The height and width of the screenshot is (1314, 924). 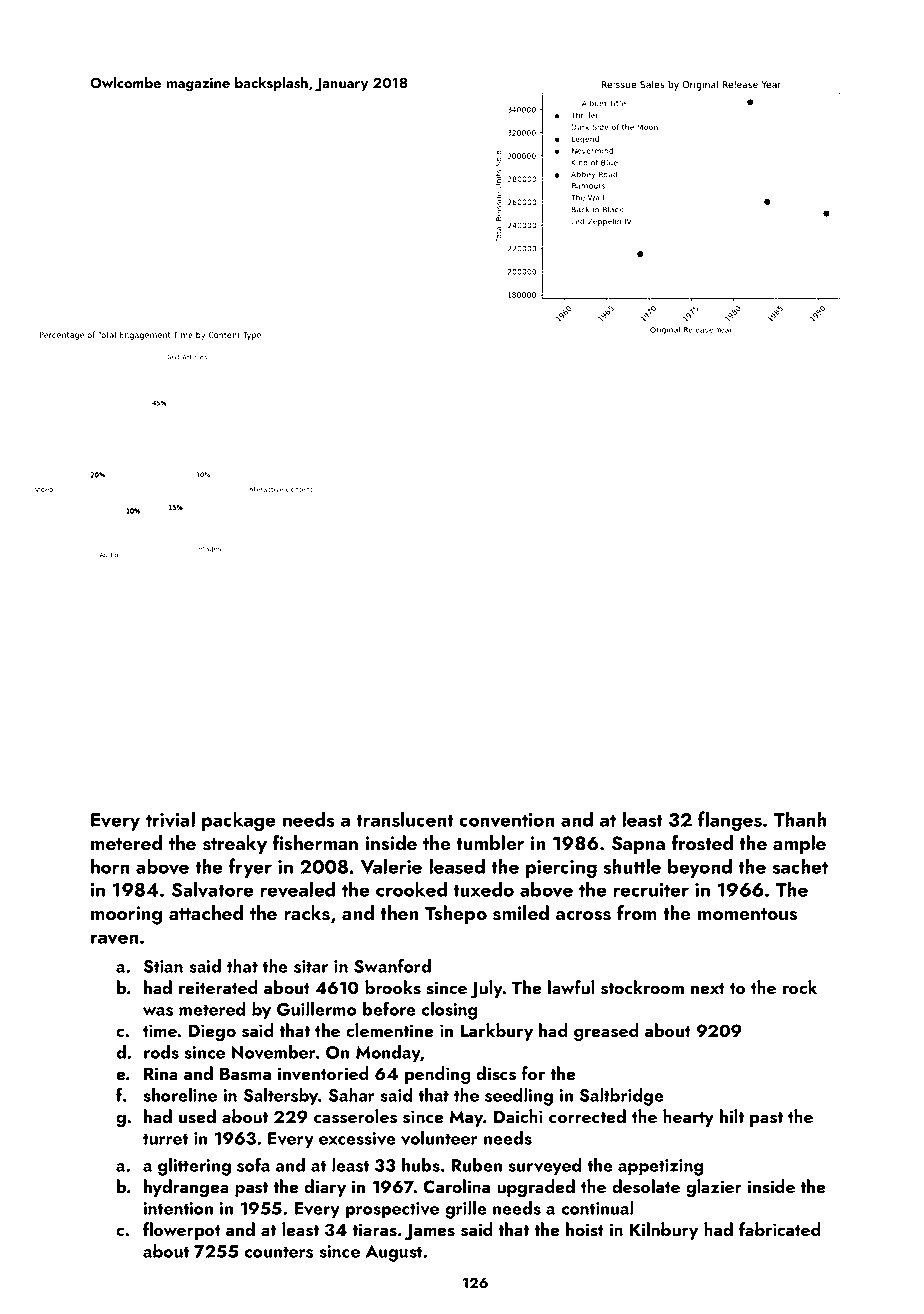 What do you see at coordinates (730, 821) in the screenshot?
I see `flanges` at bounding box center [730, 821].
